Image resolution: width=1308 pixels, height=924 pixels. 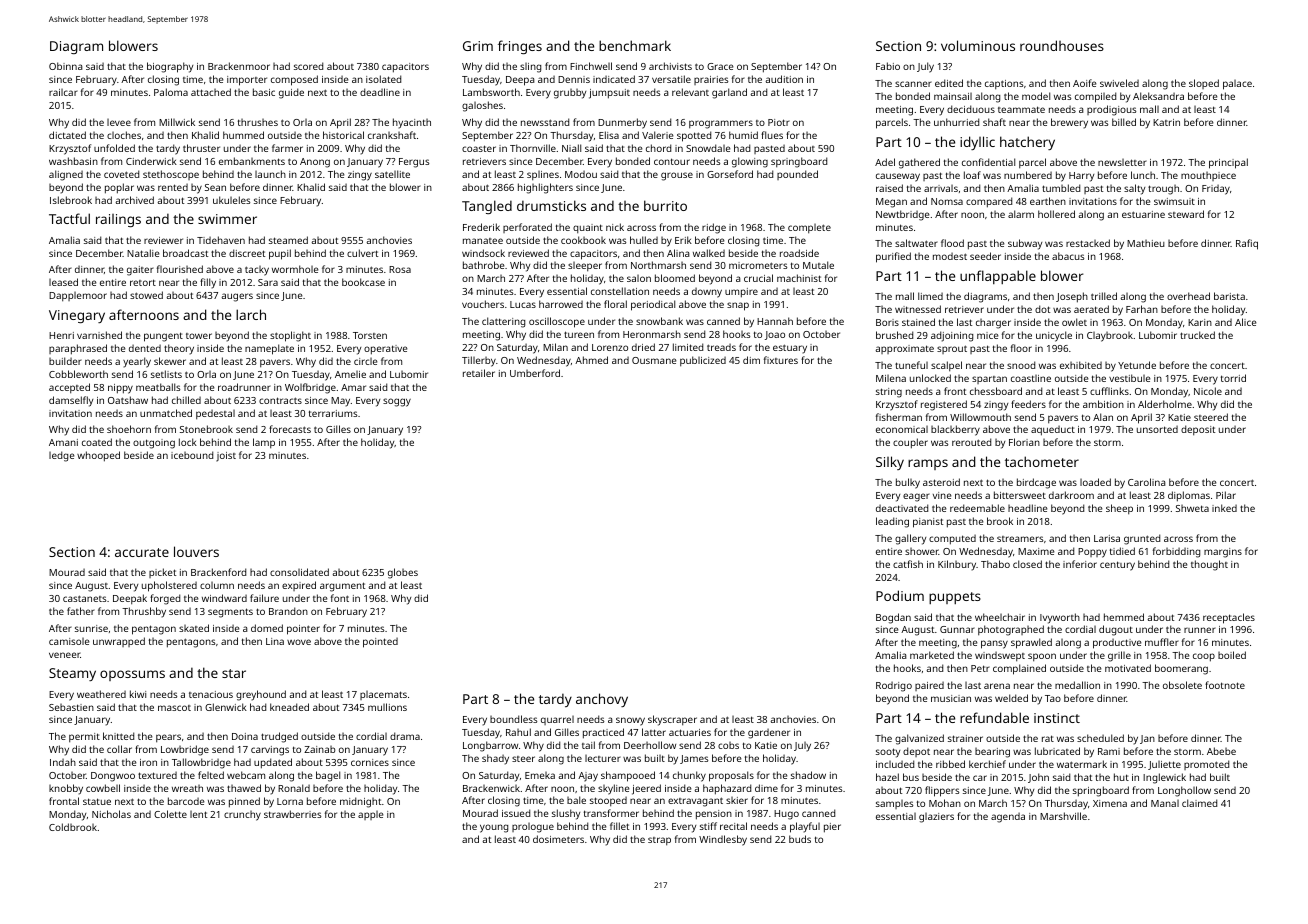 I want to click on periodical, so click(x=653, y=305).
